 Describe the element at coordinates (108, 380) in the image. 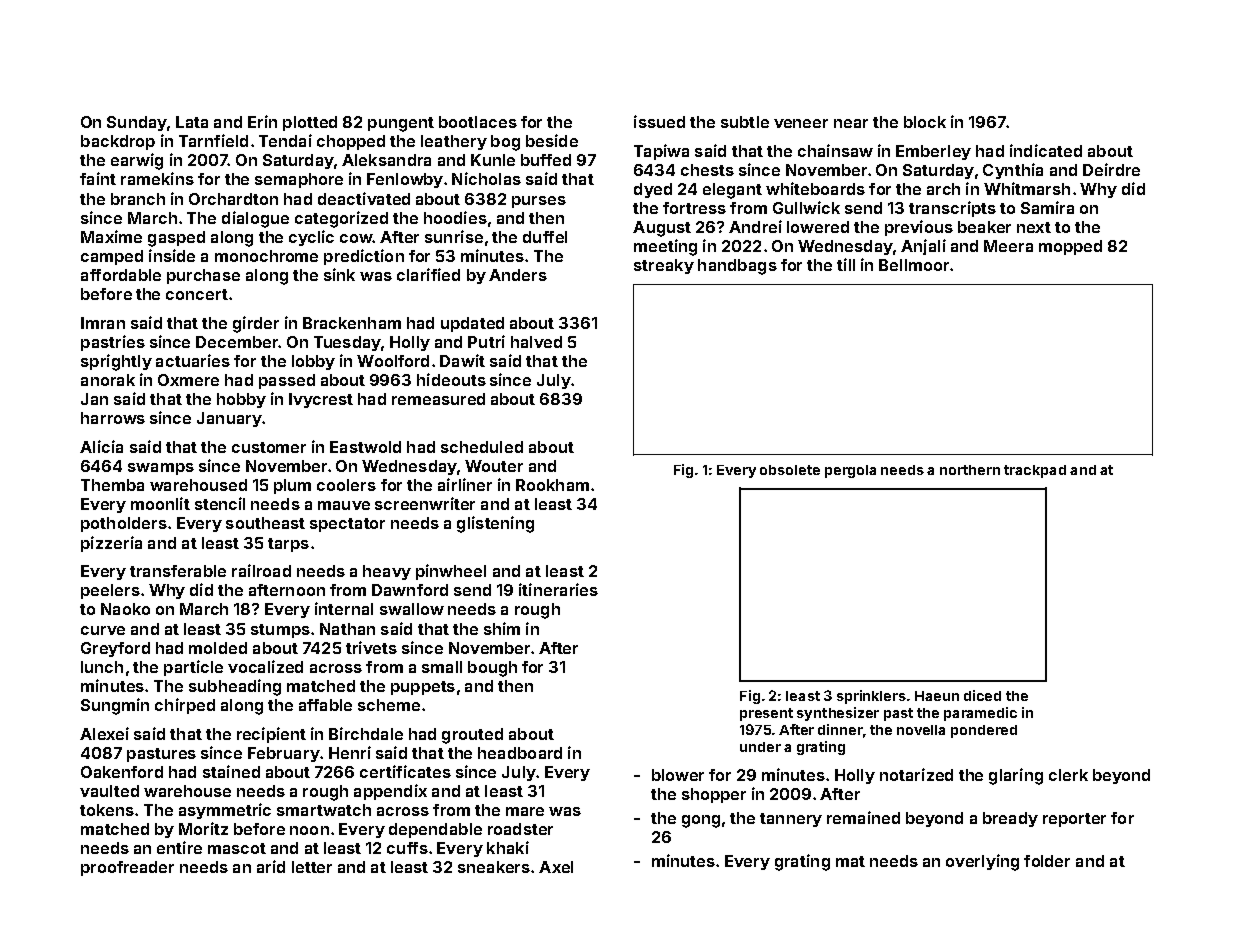

I see `anorak` at that location.
